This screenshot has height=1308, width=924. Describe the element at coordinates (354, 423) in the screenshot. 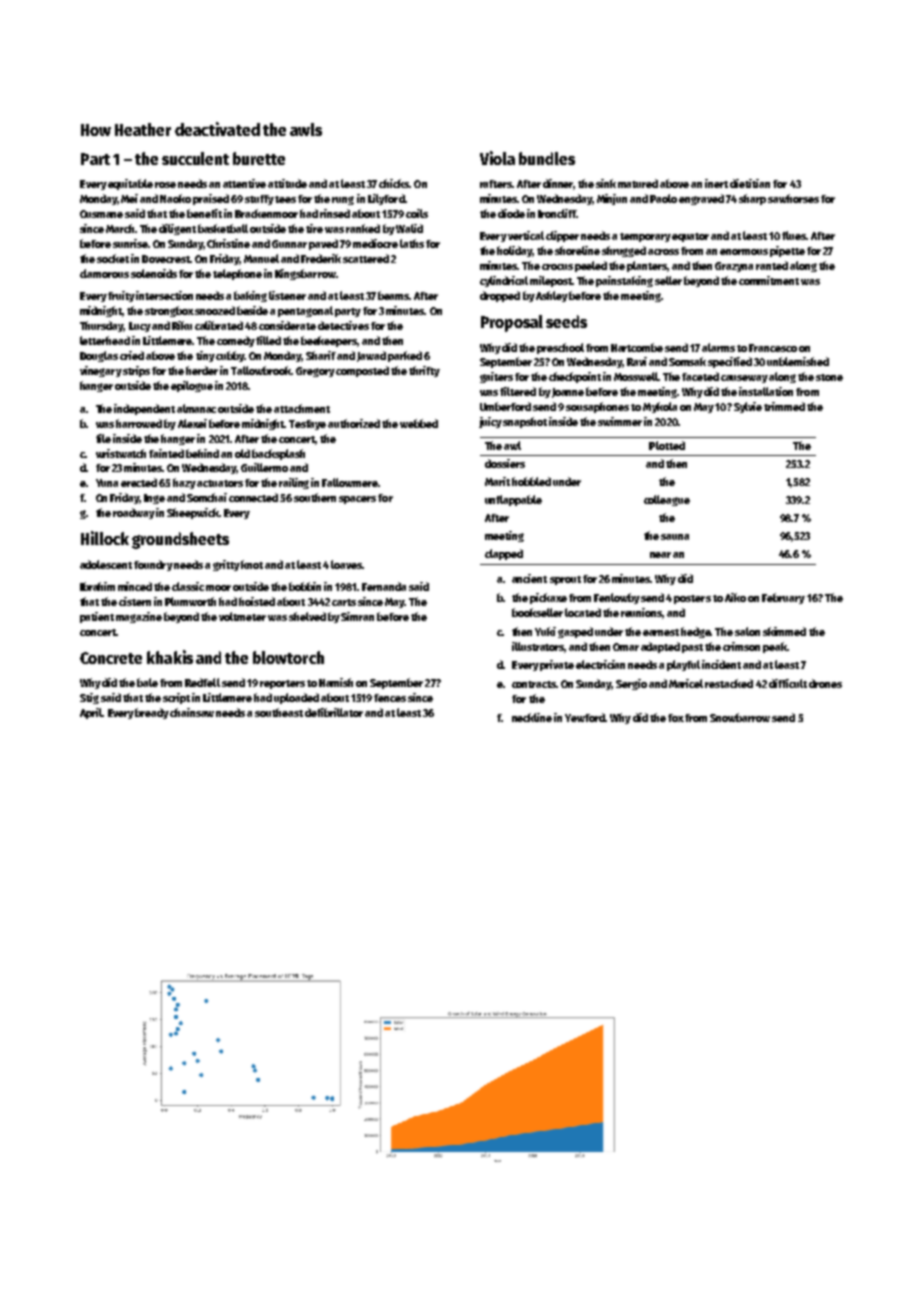

I see `authorized` at that location.
